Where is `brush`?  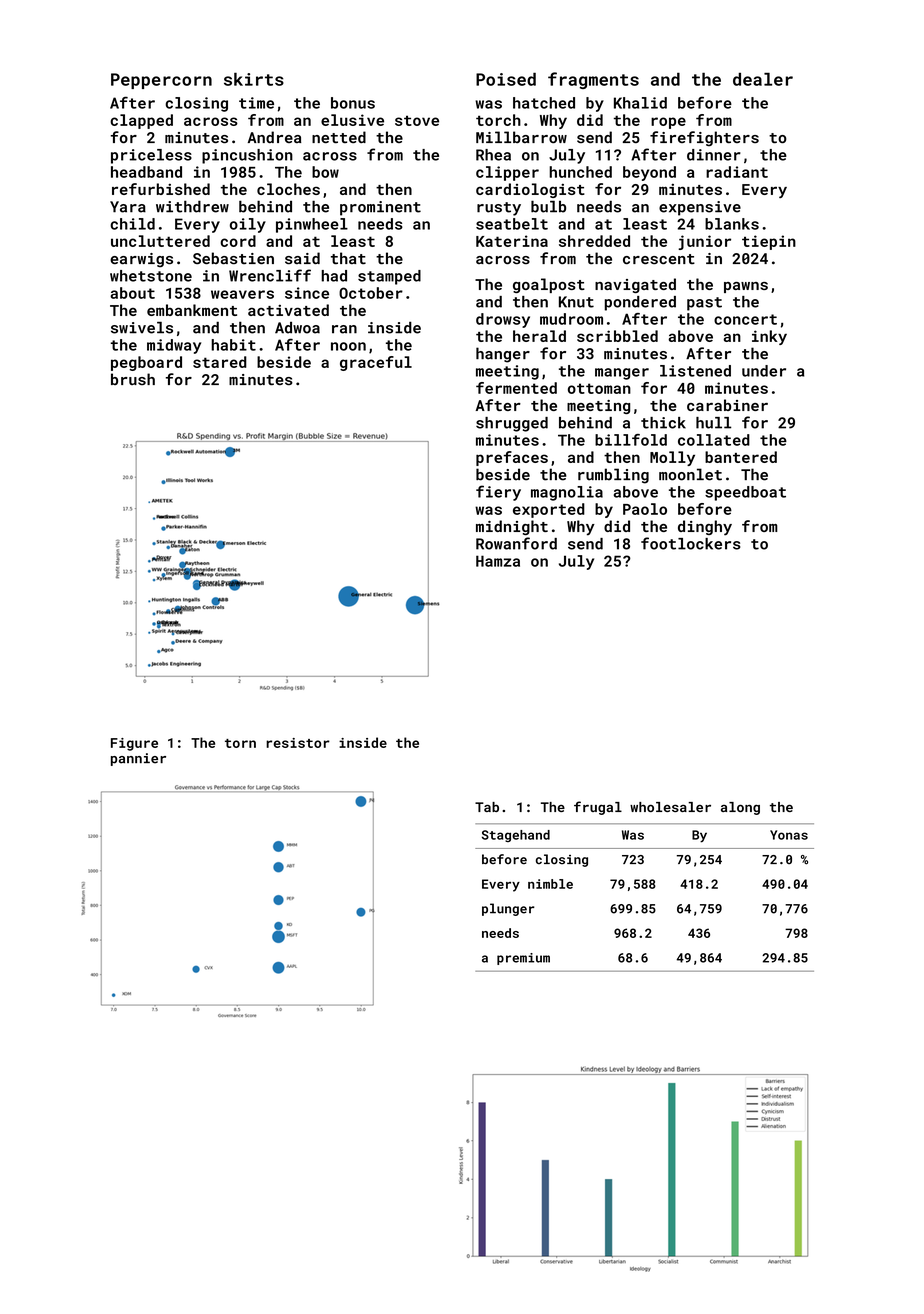 brush is located at coordinates (133, 379).
